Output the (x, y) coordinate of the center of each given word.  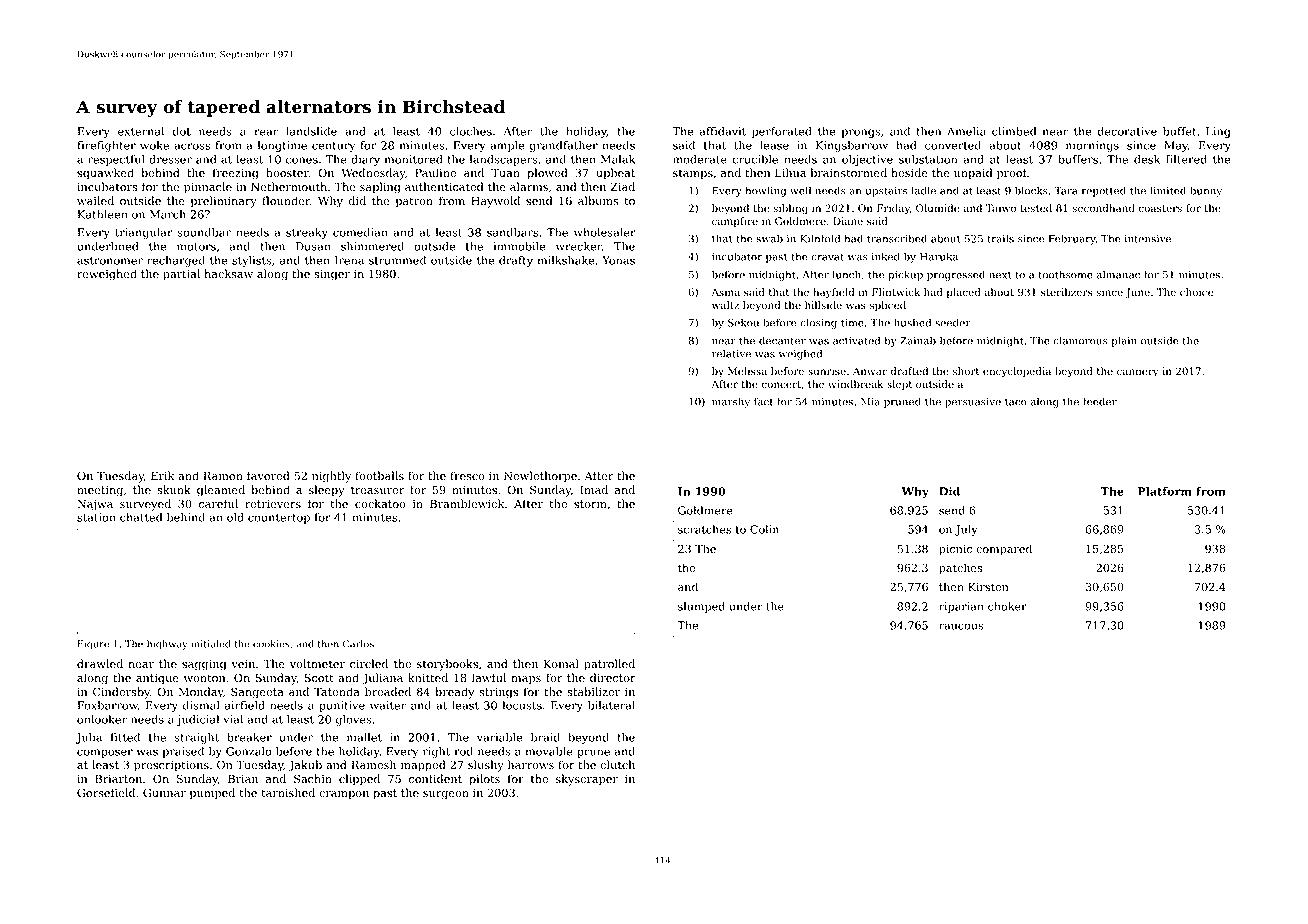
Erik (162, 475)
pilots (484, 780)
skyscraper (587, 780)
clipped (359, 780)
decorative (1127, 131)
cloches (471, 131)
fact (764, 401)
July (966, 530)
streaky (307, 233)
